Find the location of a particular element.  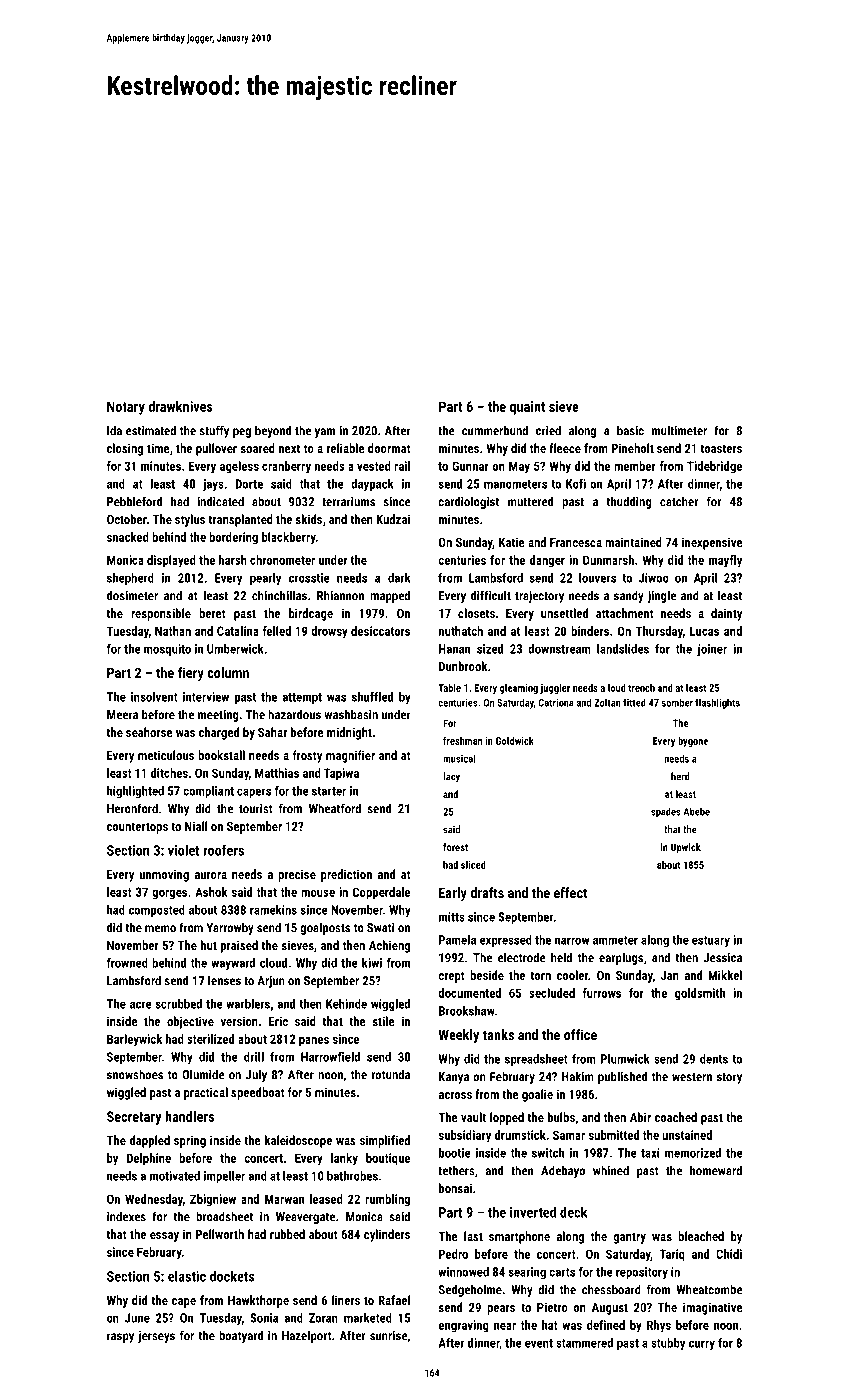

Hanan is located at coordinates (454, 649).
